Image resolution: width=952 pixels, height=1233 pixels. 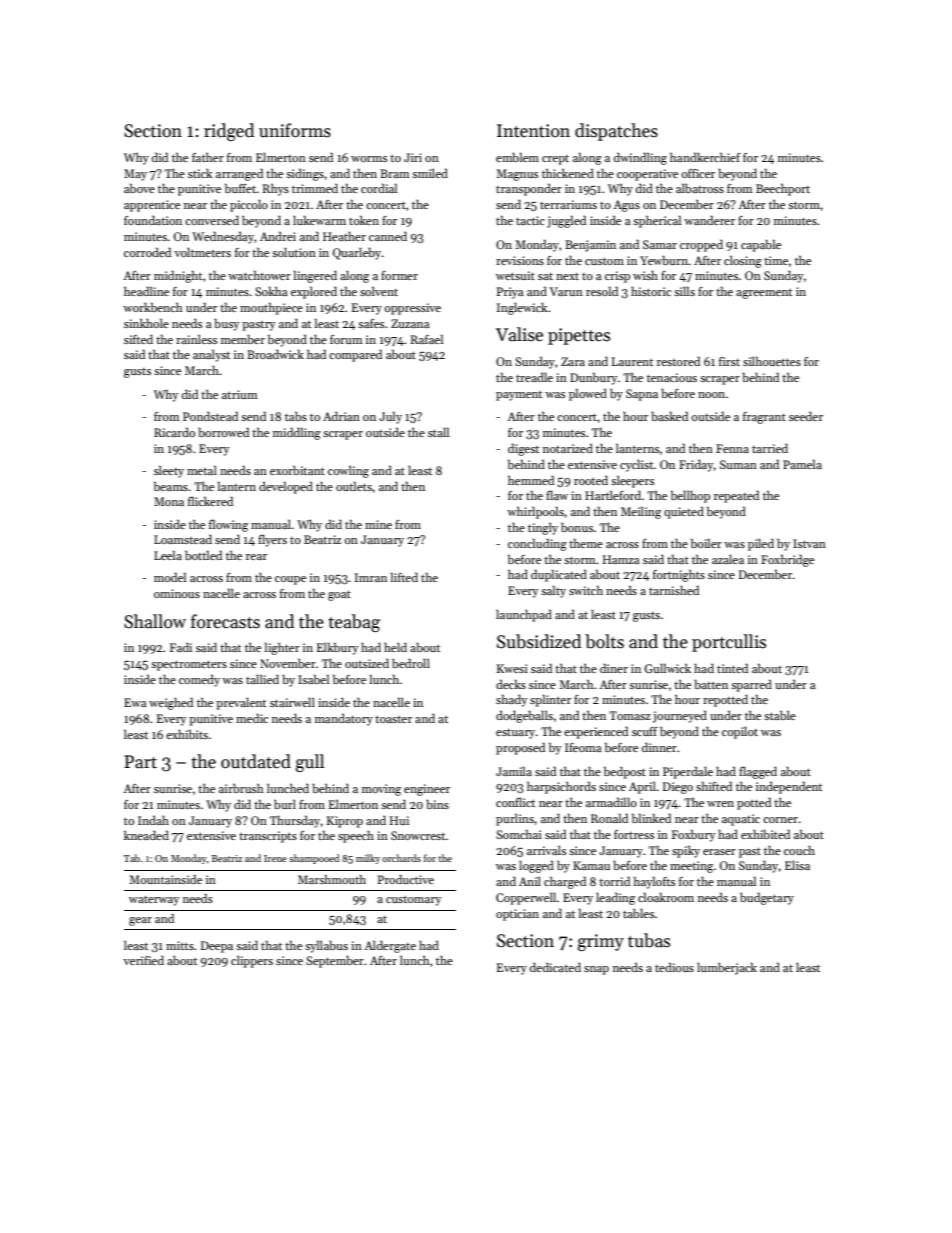 I want to click on Agus, so click(x=626, y=206).
